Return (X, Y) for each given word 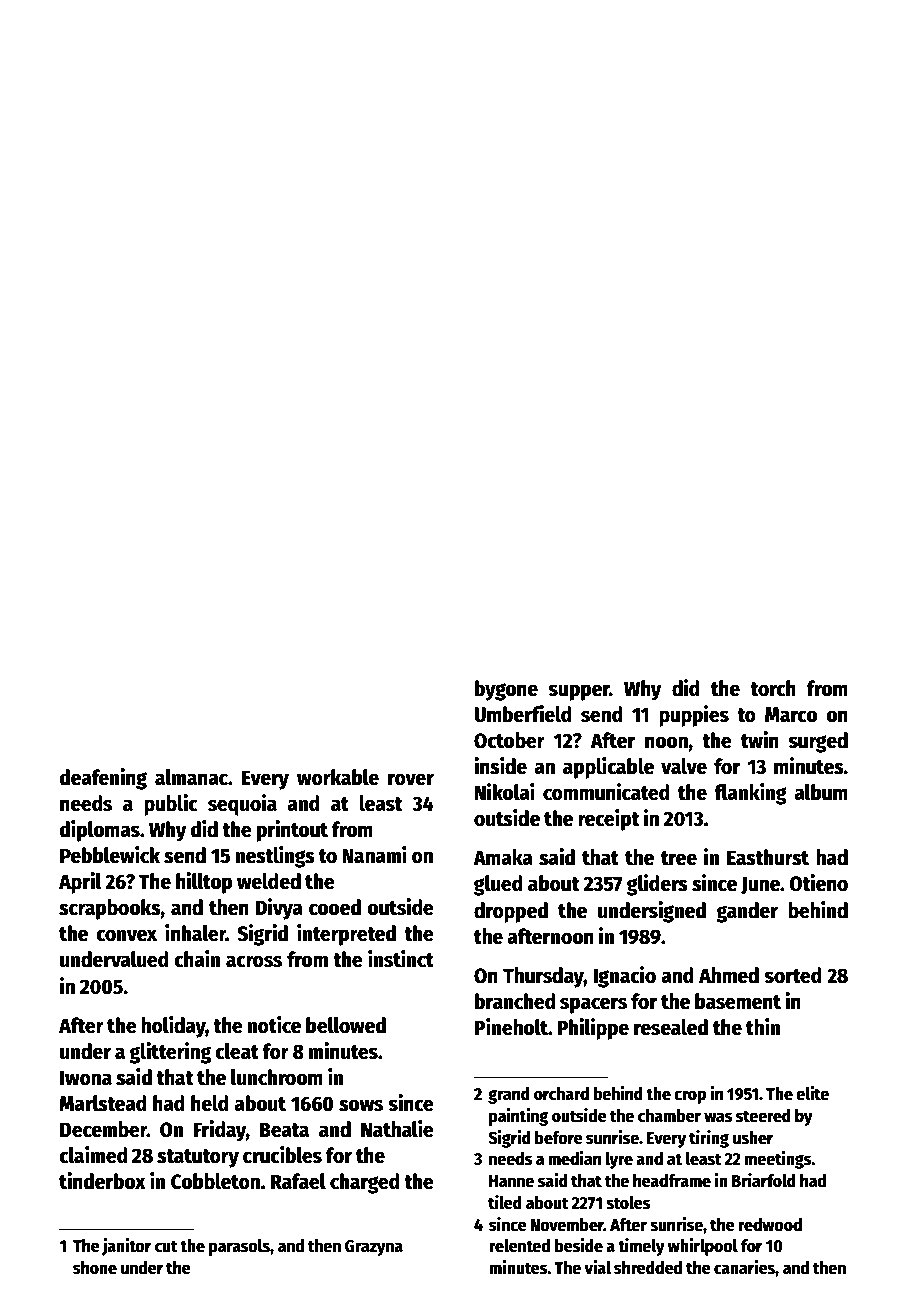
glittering (170, 1053)
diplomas (99, 831)
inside (500, 766)
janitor (126, 1247)
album (821, 792)
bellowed (346, 1025)
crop (690, 1097)
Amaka (503, 857)
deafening (103, 779)
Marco (791, 715)
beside (579, 1245)
